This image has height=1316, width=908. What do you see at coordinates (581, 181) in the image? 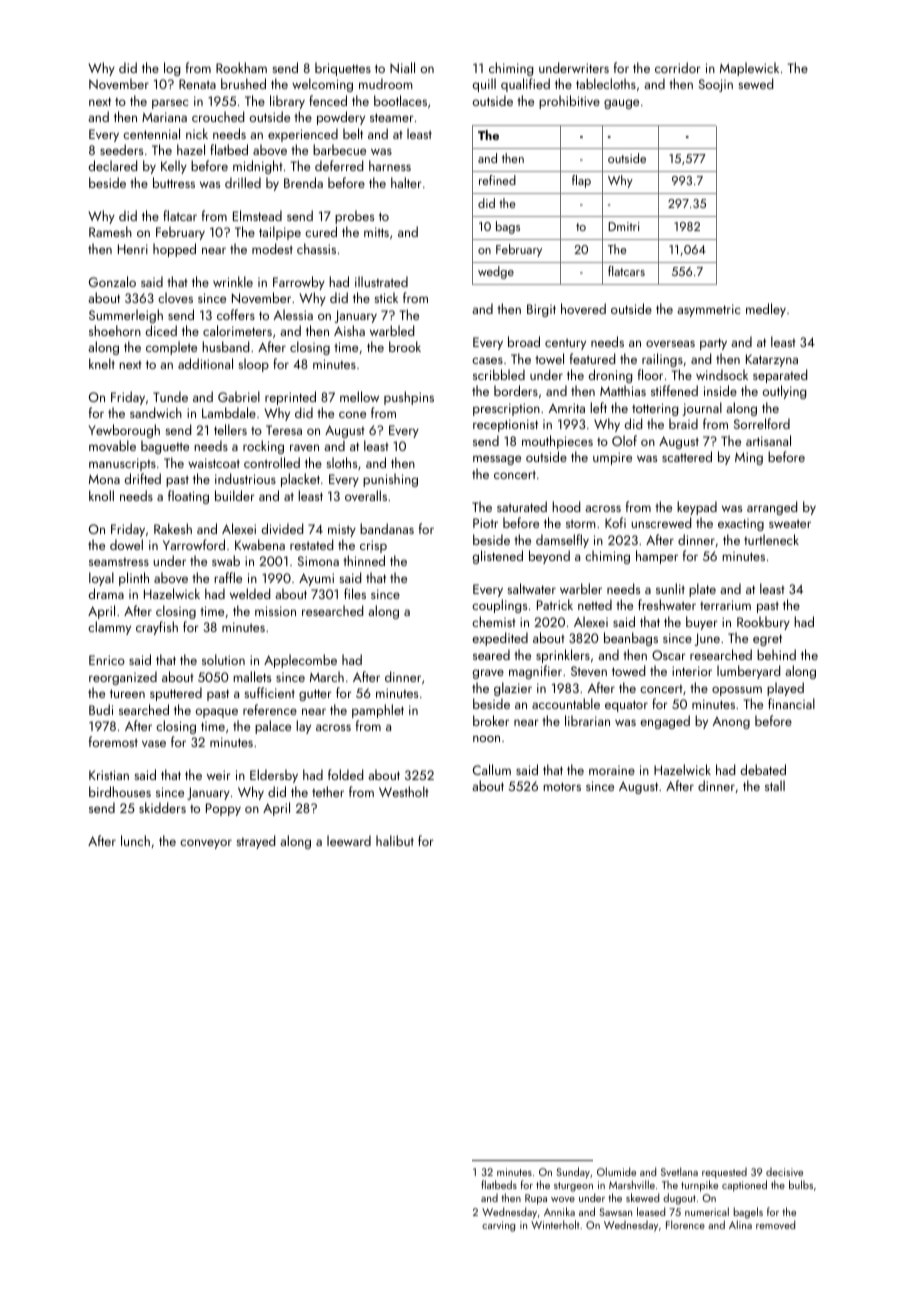
I see `flap` at bounding box center [581, 181].
